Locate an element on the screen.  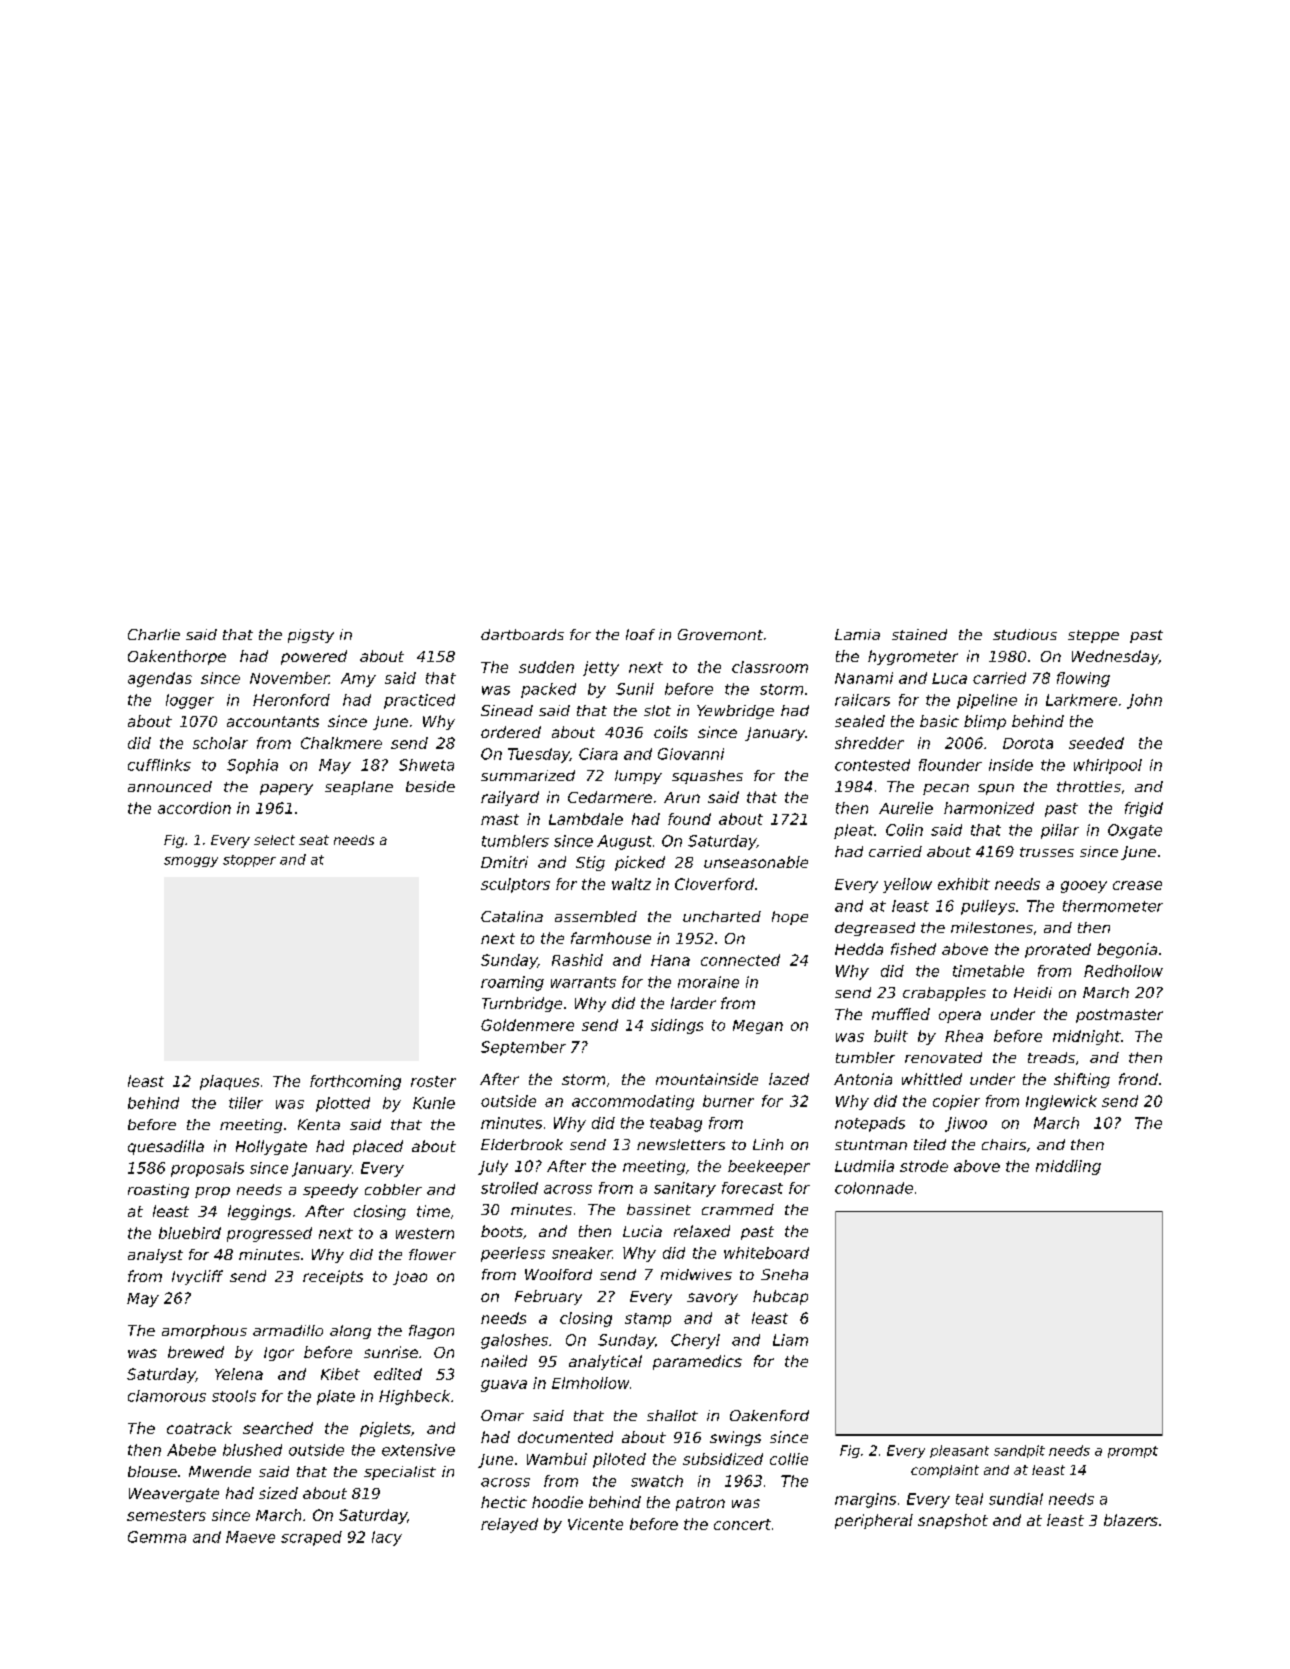
Charlie is located at coordinates (154, 634).
